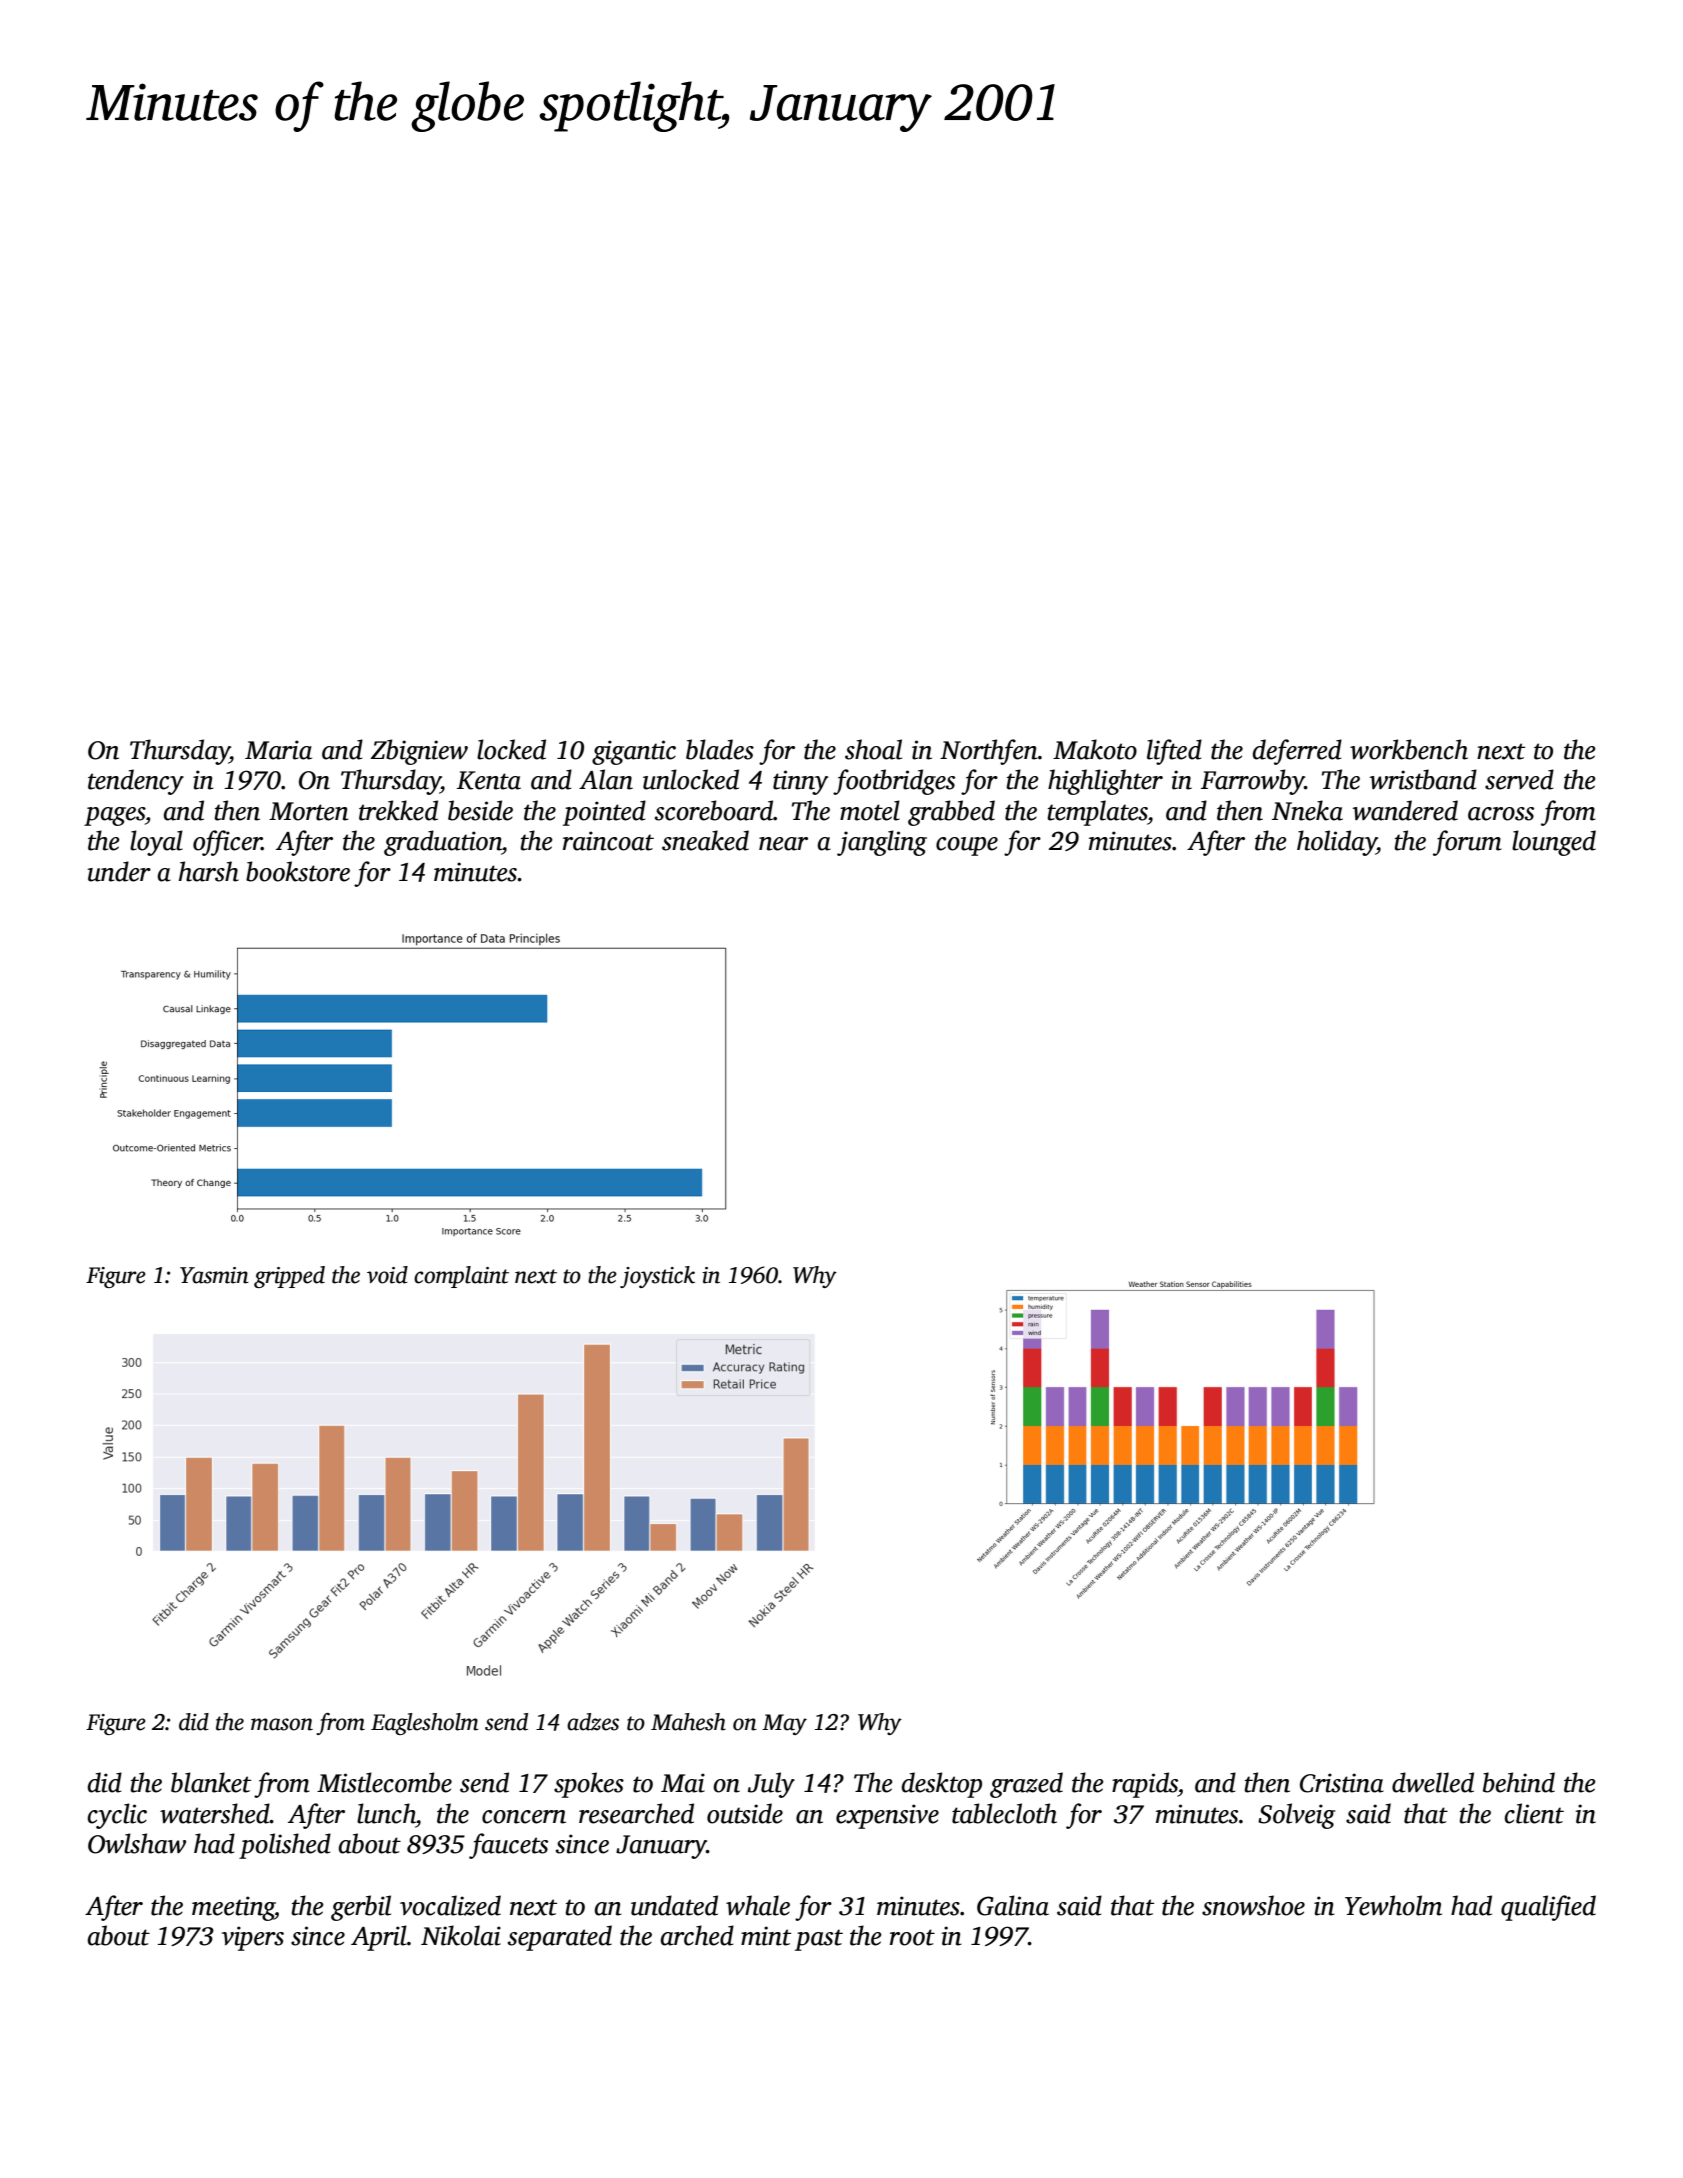 This screenshot has width=1683, height=2178. What do you see at coordinates (1519, 1782) in the screenshot?
I see `behind` at bounding box center [1519, 1782].
